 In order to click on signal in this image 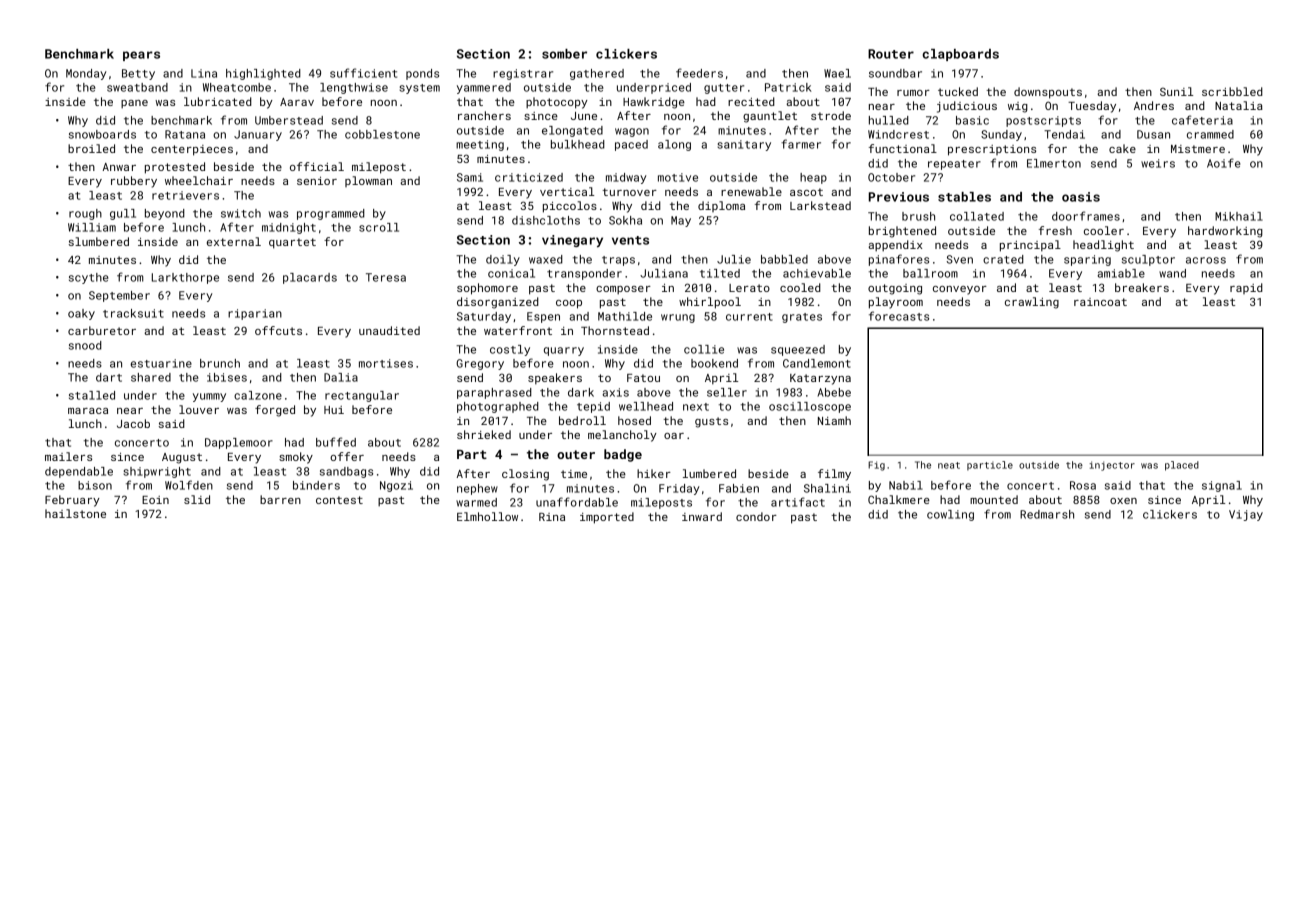, I will do `click(1222, 486)`.
